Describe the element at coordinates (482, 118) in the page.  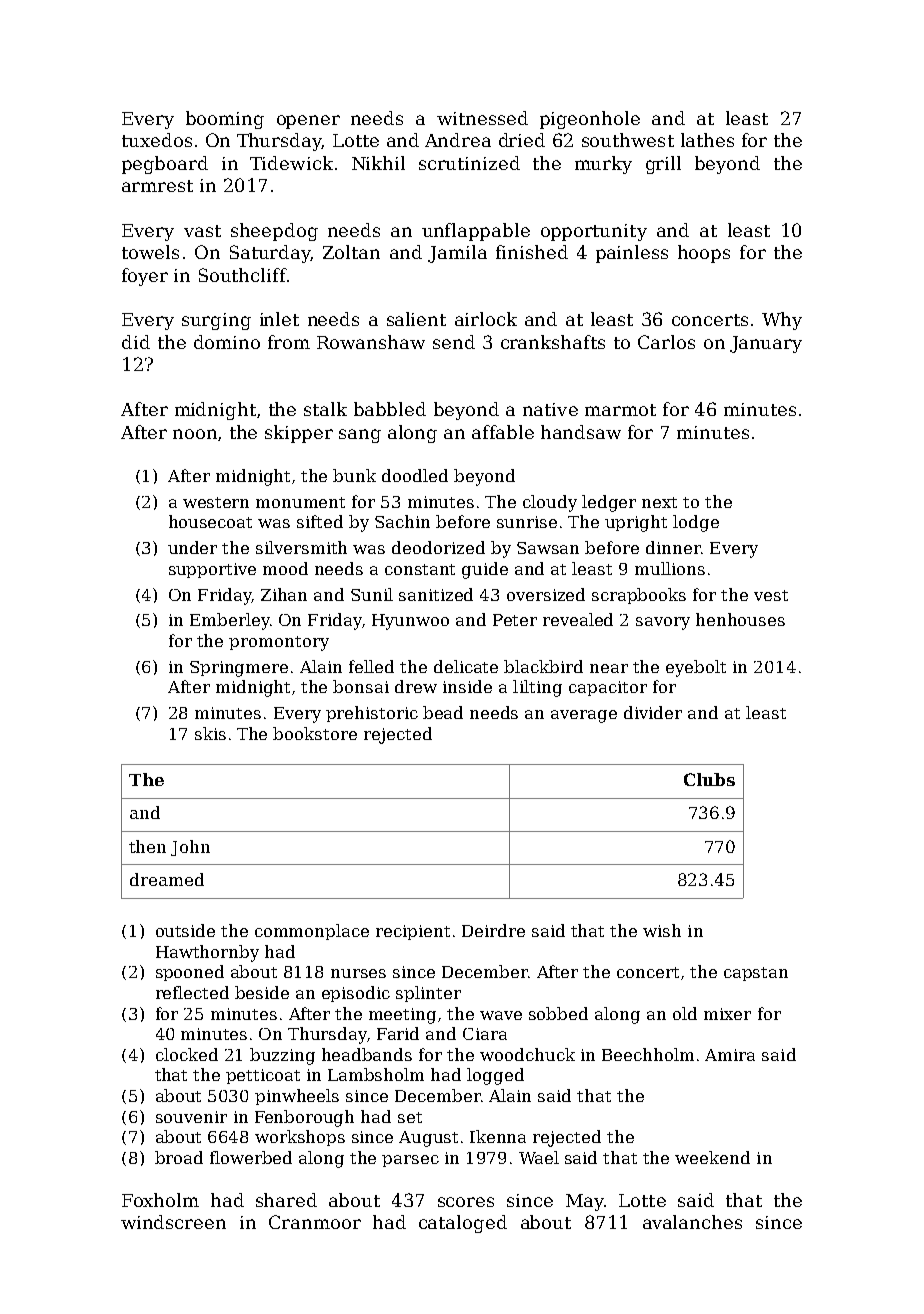
I see `witnessed` at that location.
